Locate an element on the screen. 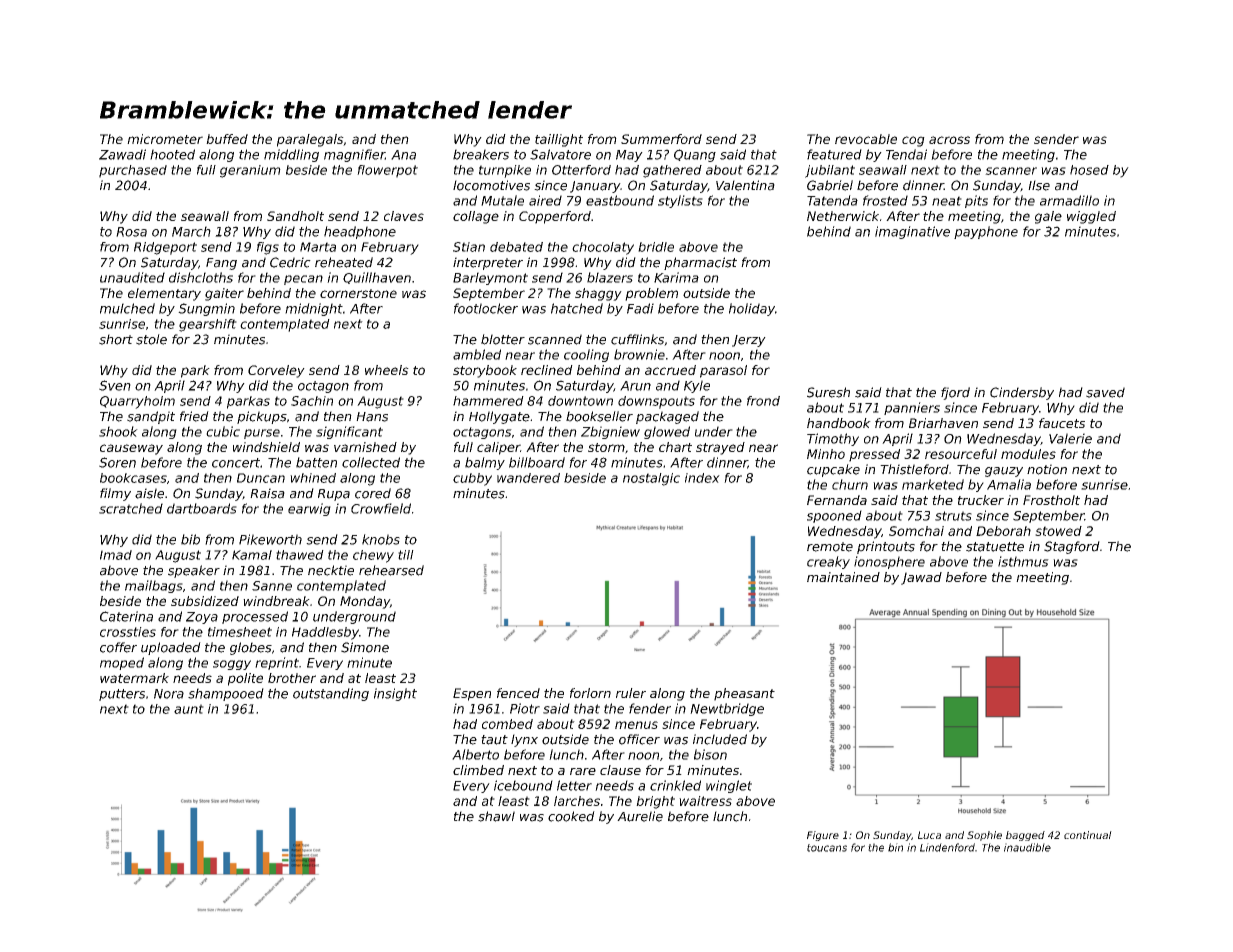  Summerford is located at coordinates (661, 139).
